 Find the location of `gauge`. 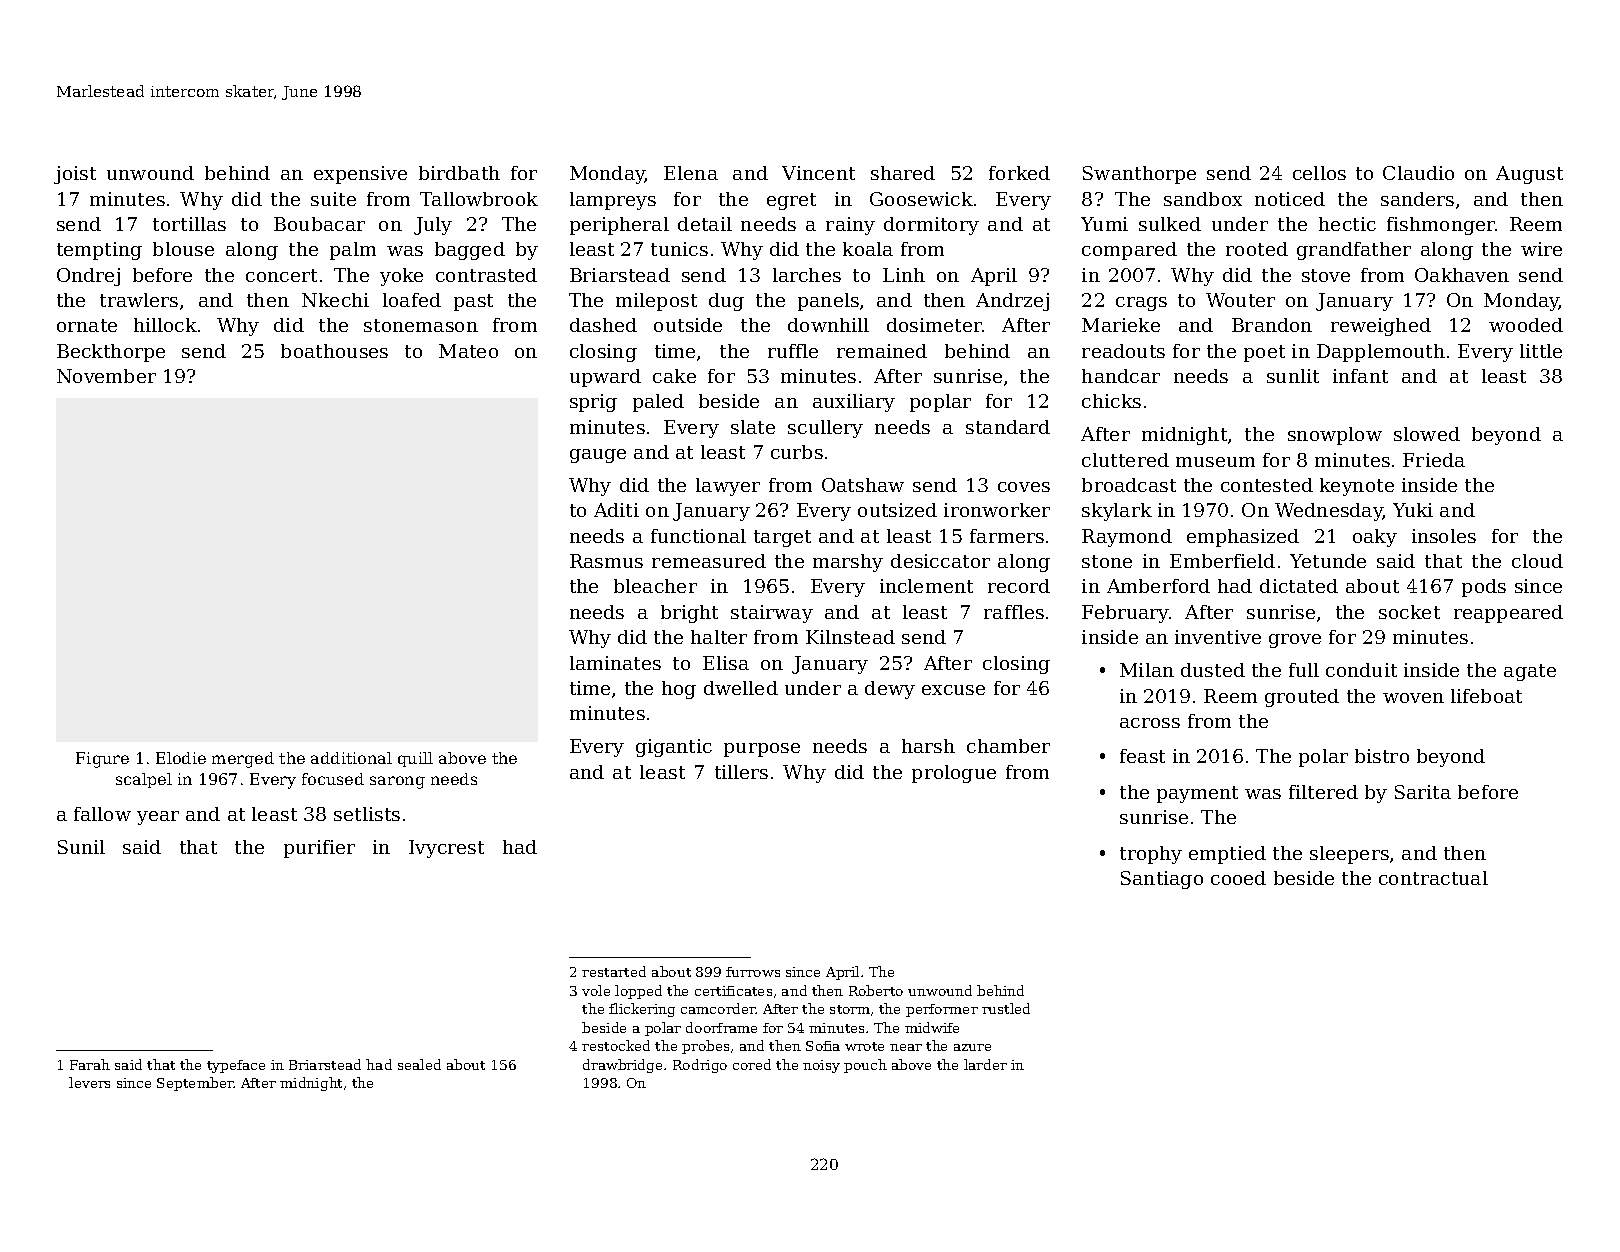

gauge is located at coordinates (598, 456).
